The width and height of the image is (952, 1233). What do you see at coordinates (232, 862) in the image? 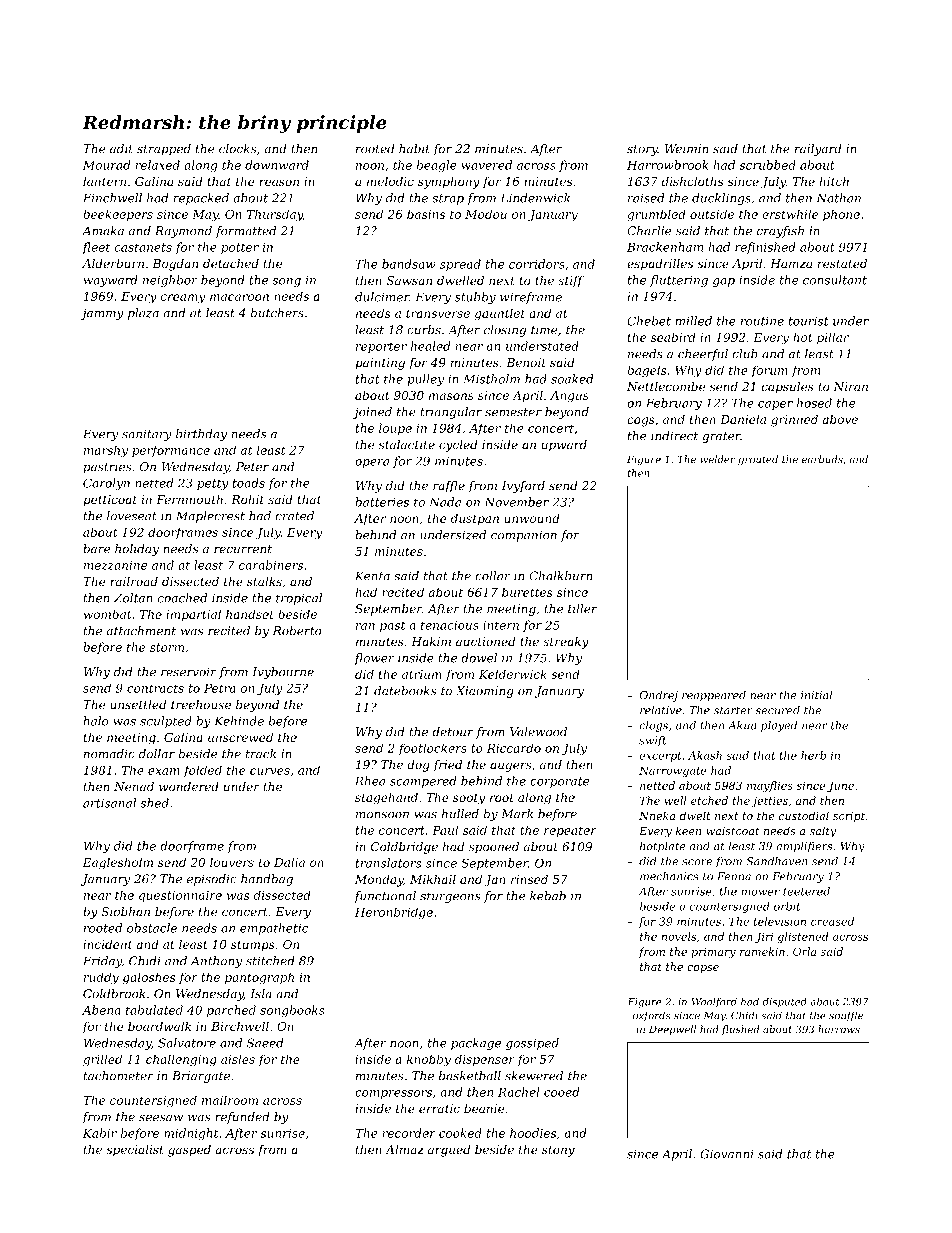
I see `louvers` at bounding box center [232, 862].
